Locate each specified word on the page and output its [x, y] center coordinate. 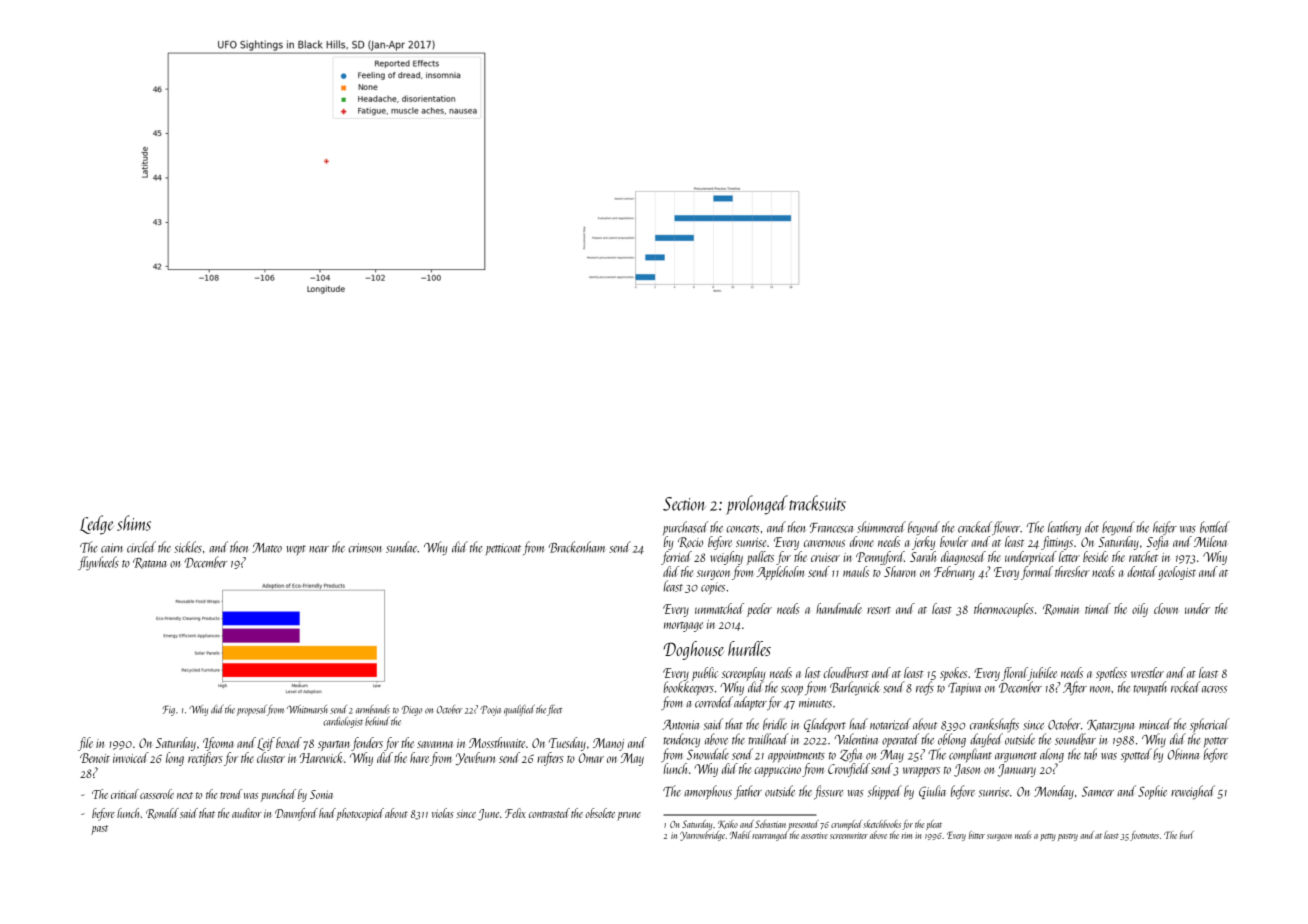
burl [1187, 835]
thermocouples [1004, 610]
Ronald [162, 813]
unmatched [719, 608]
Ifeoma [218, 744]
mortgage [683, 627]
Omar [591, 758]
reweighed [1193, 792]
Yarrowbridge [702, 836]
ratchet [1143, 556]
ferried [676, 558]
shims [134, 523]
